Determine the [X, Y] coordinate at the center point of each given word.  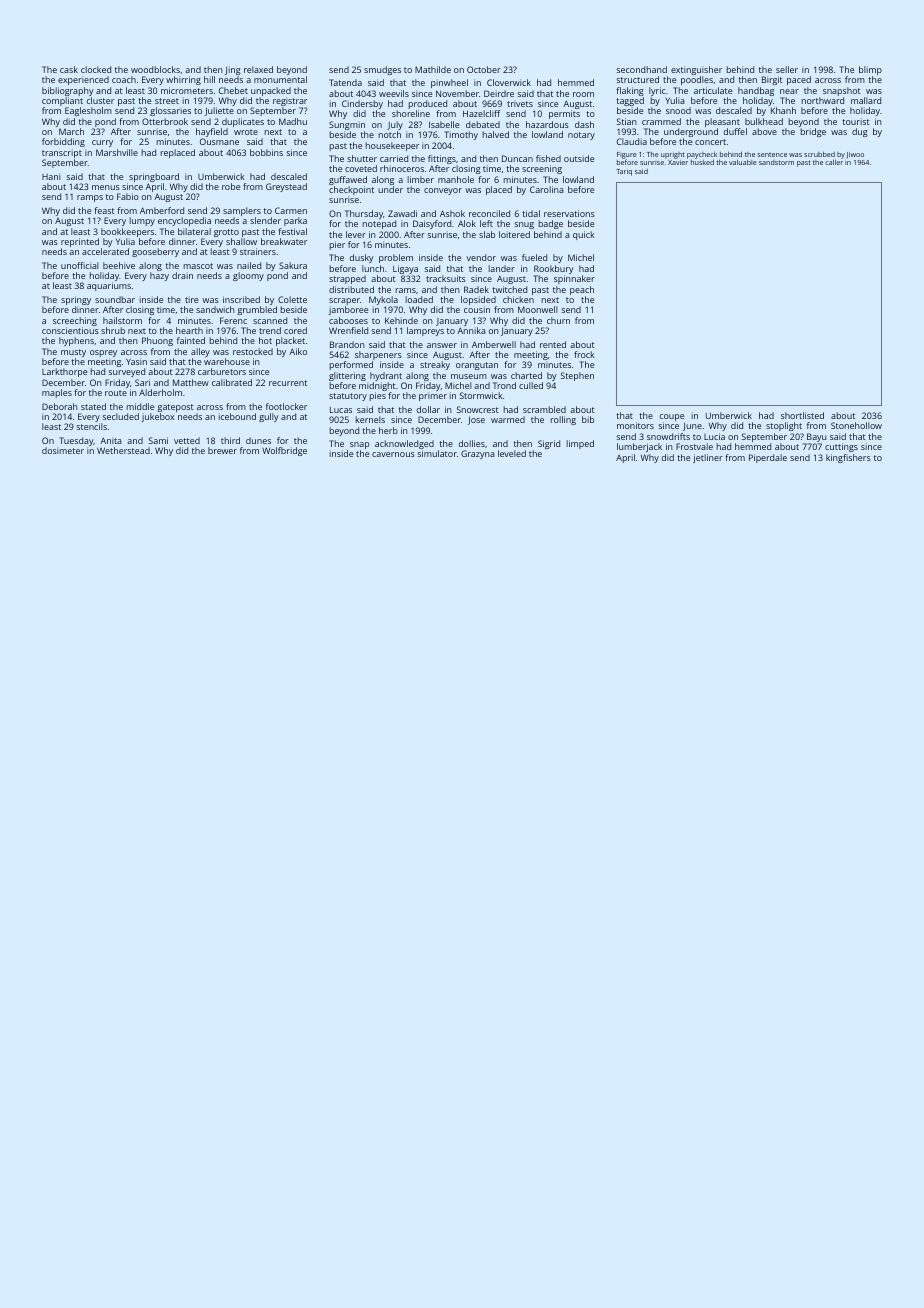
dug [860, 132]
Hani [51, 176]
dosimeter [63, 450]
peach [582, 290]
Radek [476, 289]
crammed [661, 121]
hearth [189, 330]
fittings [442, 159]
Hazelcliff [481, 113]
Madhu [293, 121]
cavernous [393, 454]
